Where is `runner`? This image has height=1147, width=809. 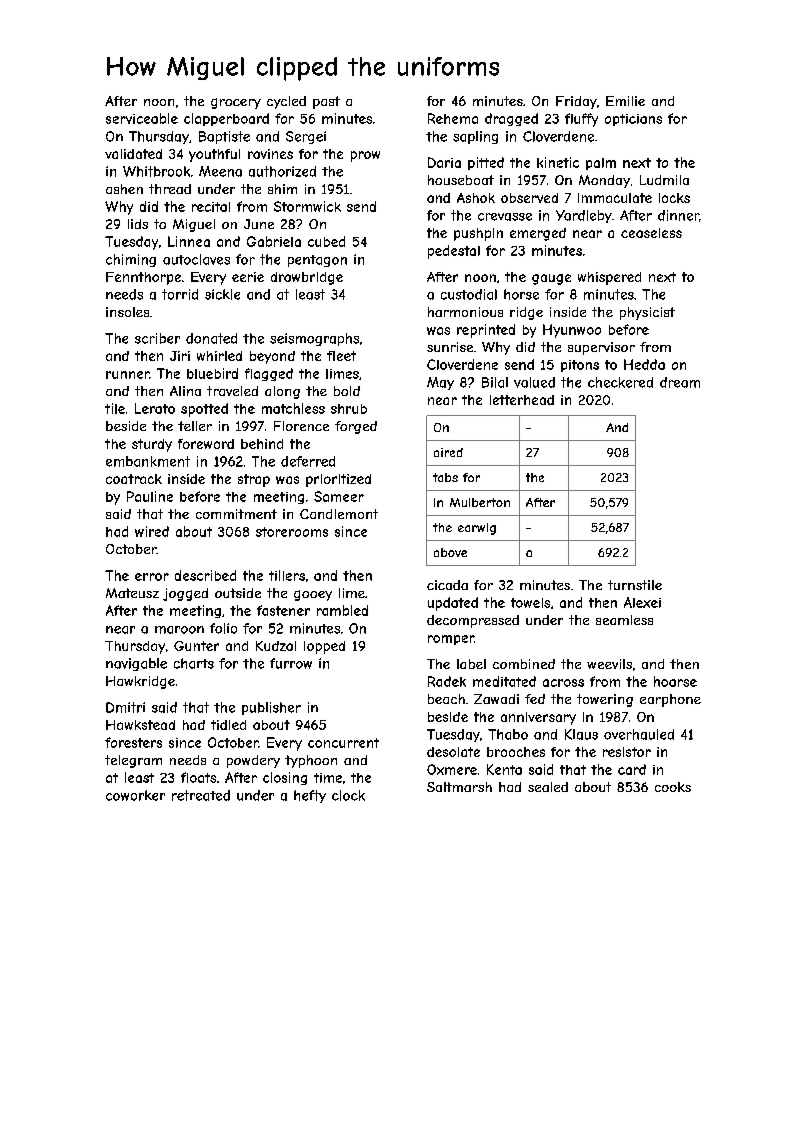 runner is located at coordinates (127, 375).
